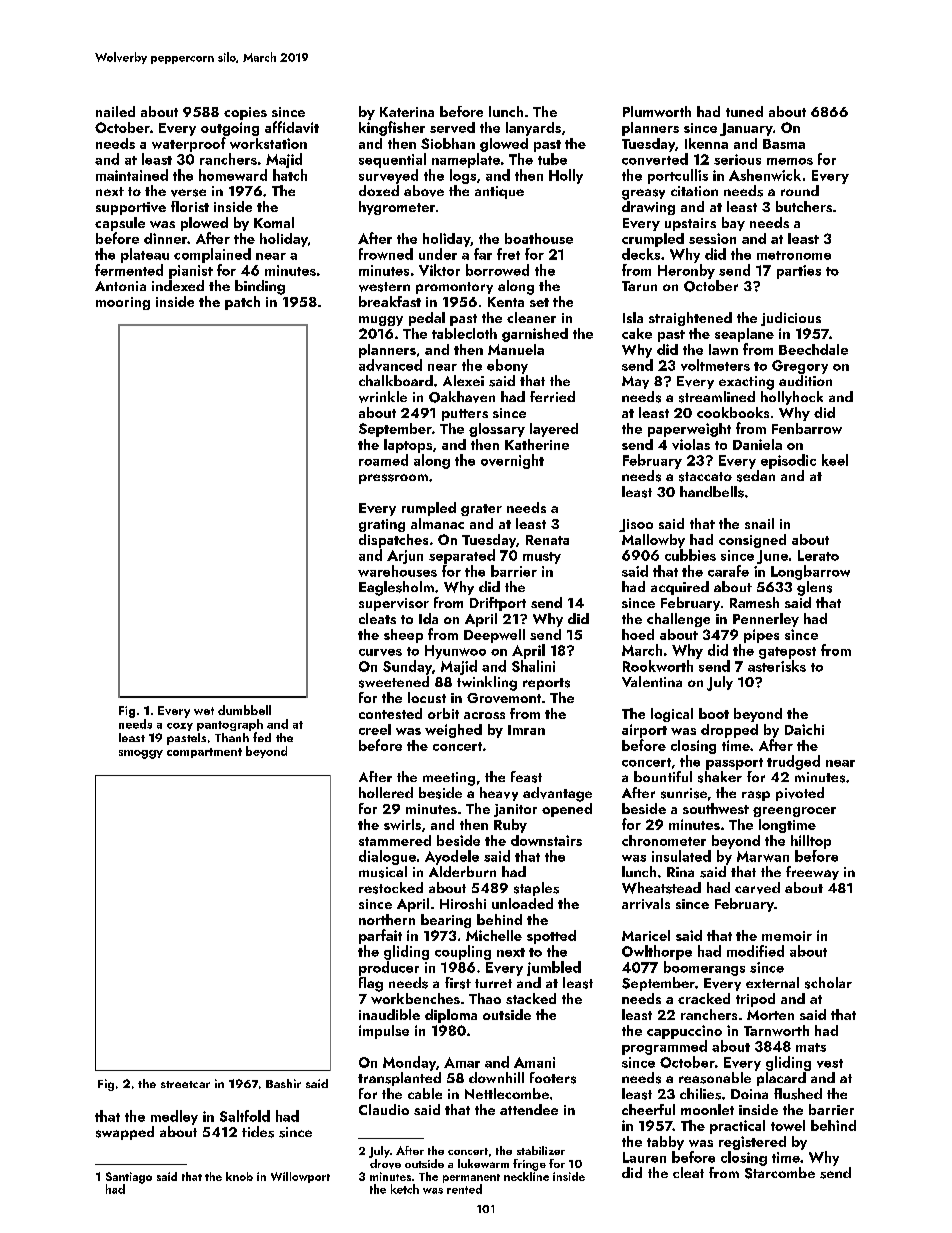  What do you see at coordinates (123, 303) in the image?
I see `mooring` at bounding box center [123, 303].
